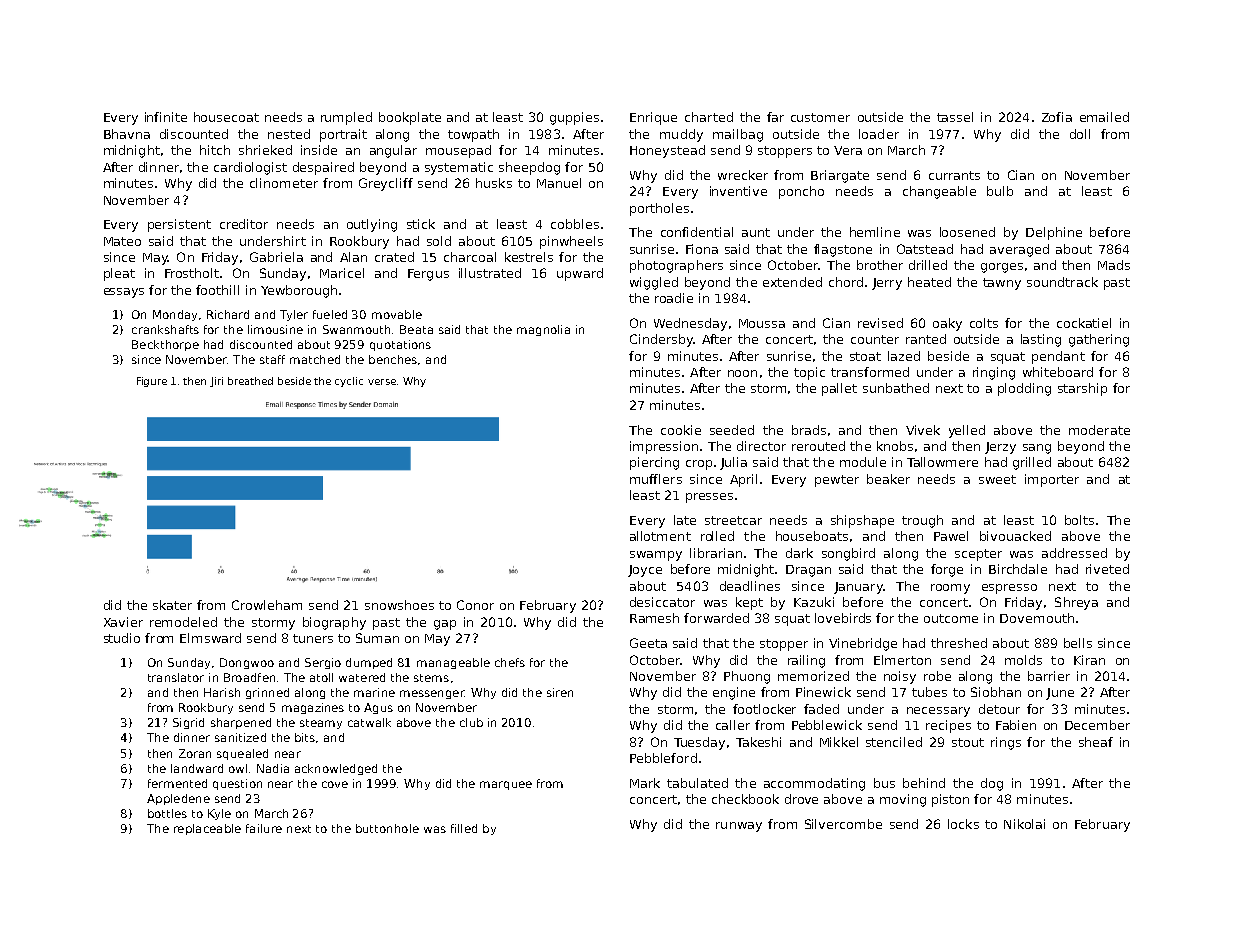  I want to click on studio, so click(122, 638).
